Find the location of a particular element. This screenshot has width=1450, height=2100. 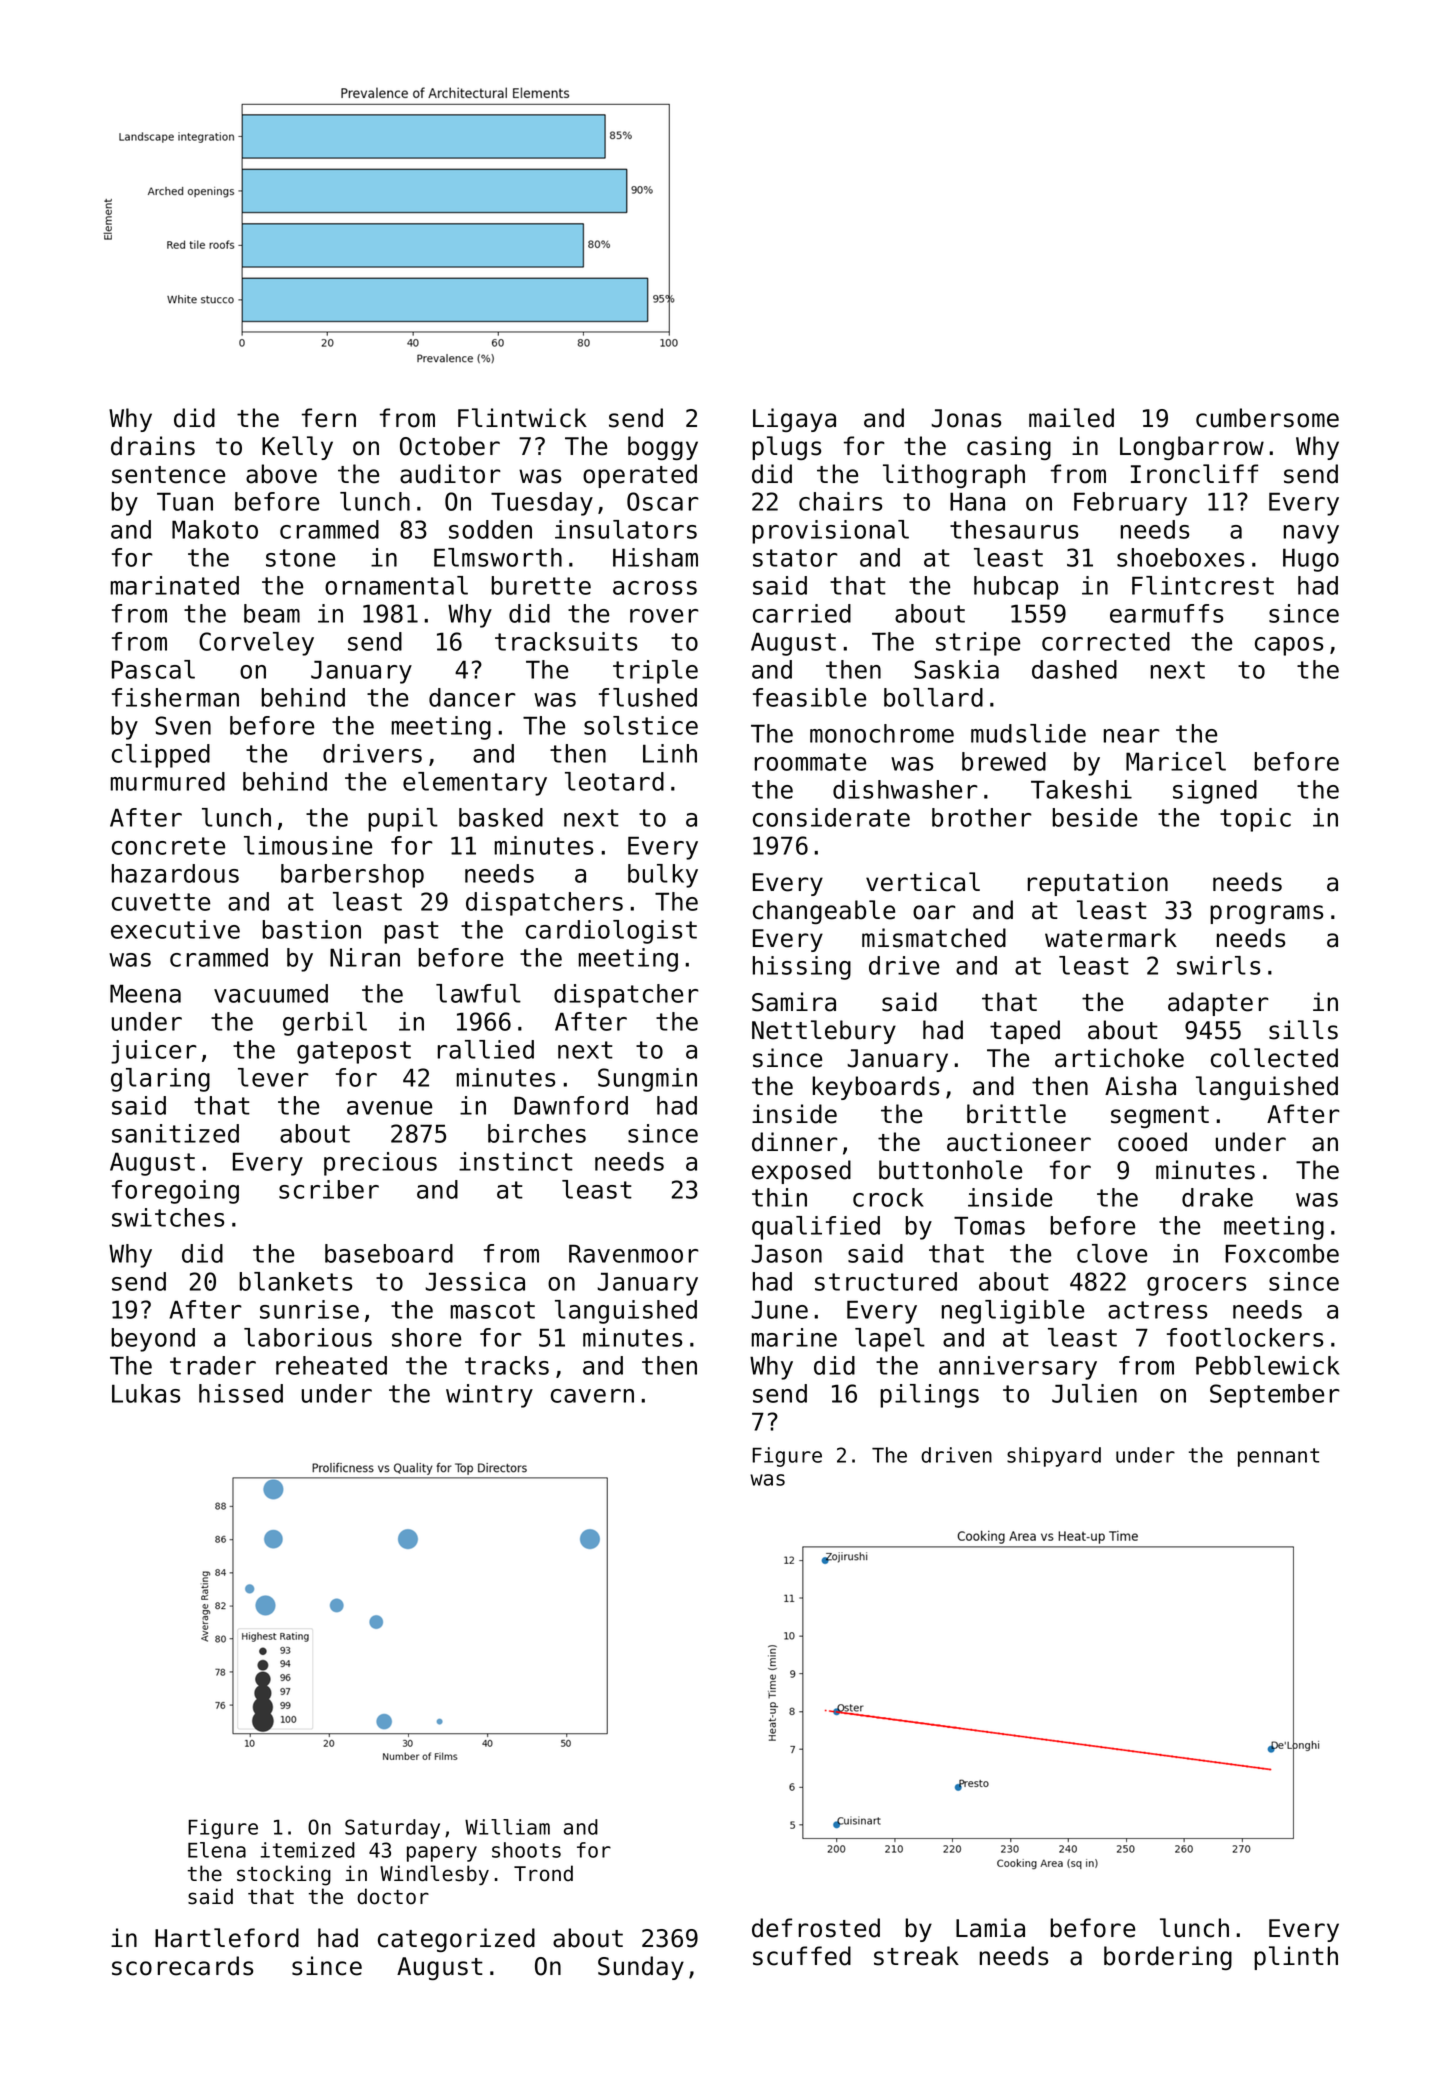

baseboard is located at coordinates (389, 1253).
